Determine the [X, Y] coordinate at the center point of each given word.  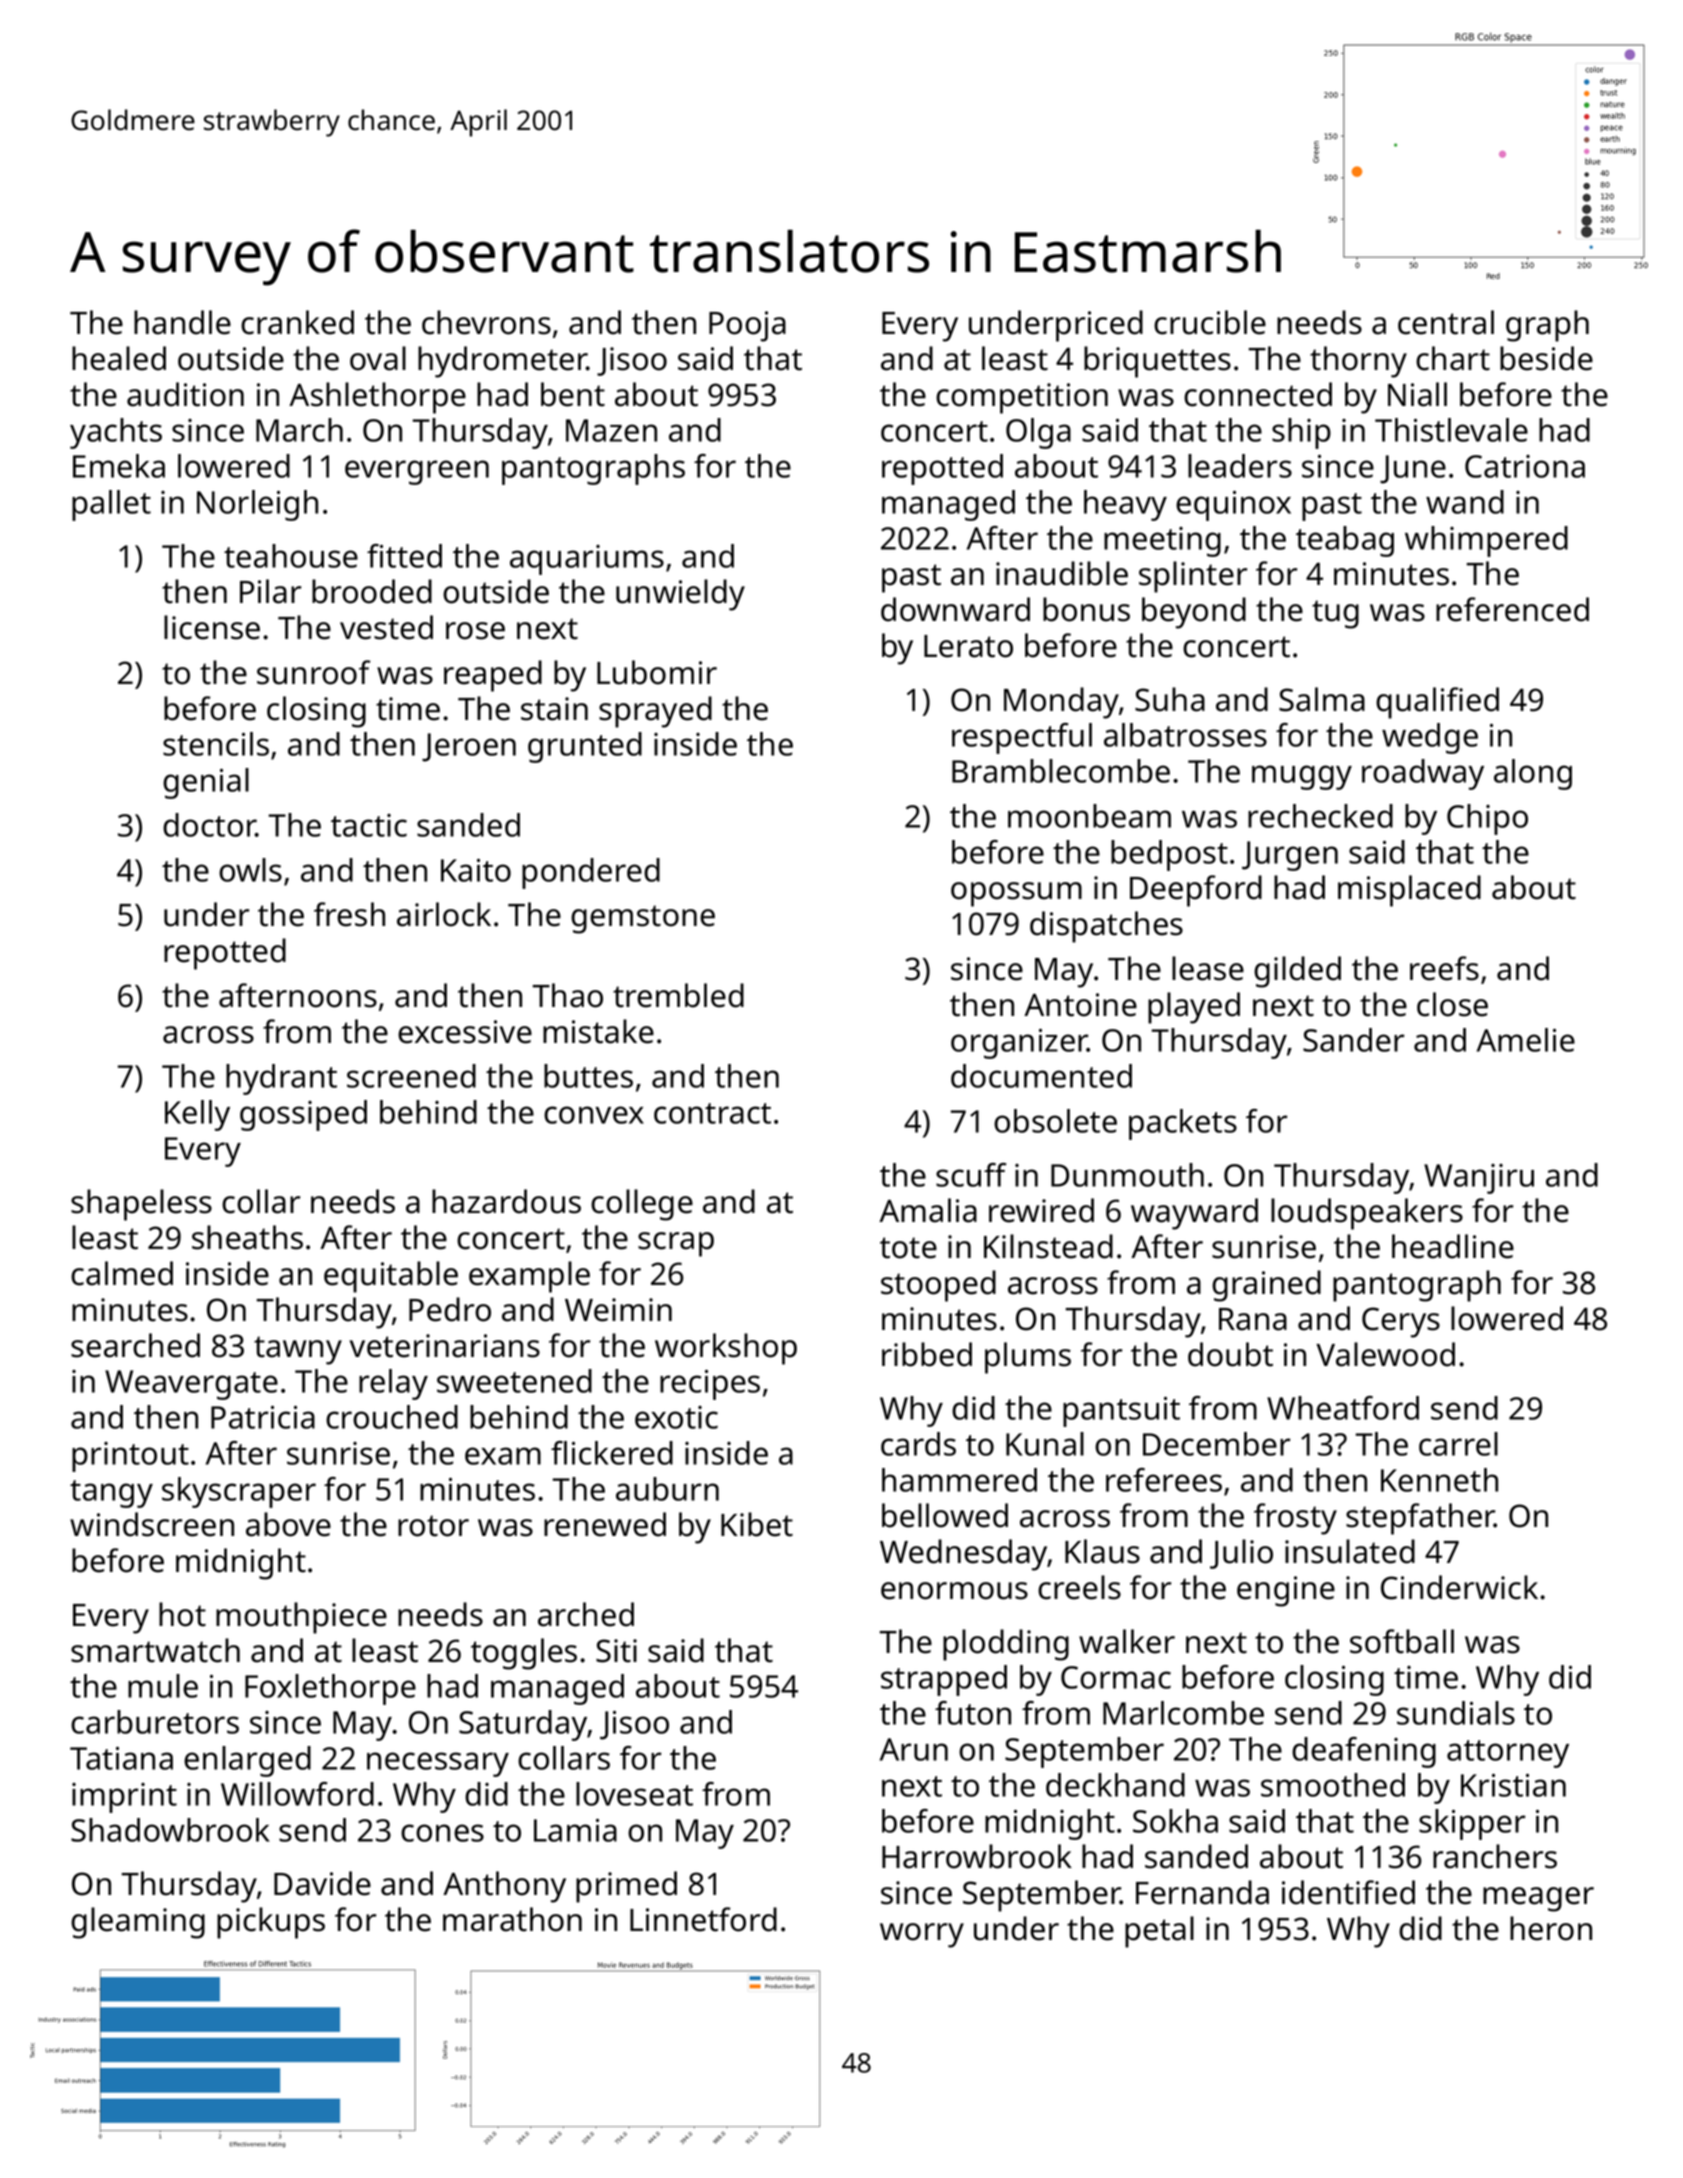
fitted [404, 556]
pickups [271, 1923]
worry [922, 1935]
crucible [1210, 322]
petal [1159, 1932]
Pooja [747, 326]
